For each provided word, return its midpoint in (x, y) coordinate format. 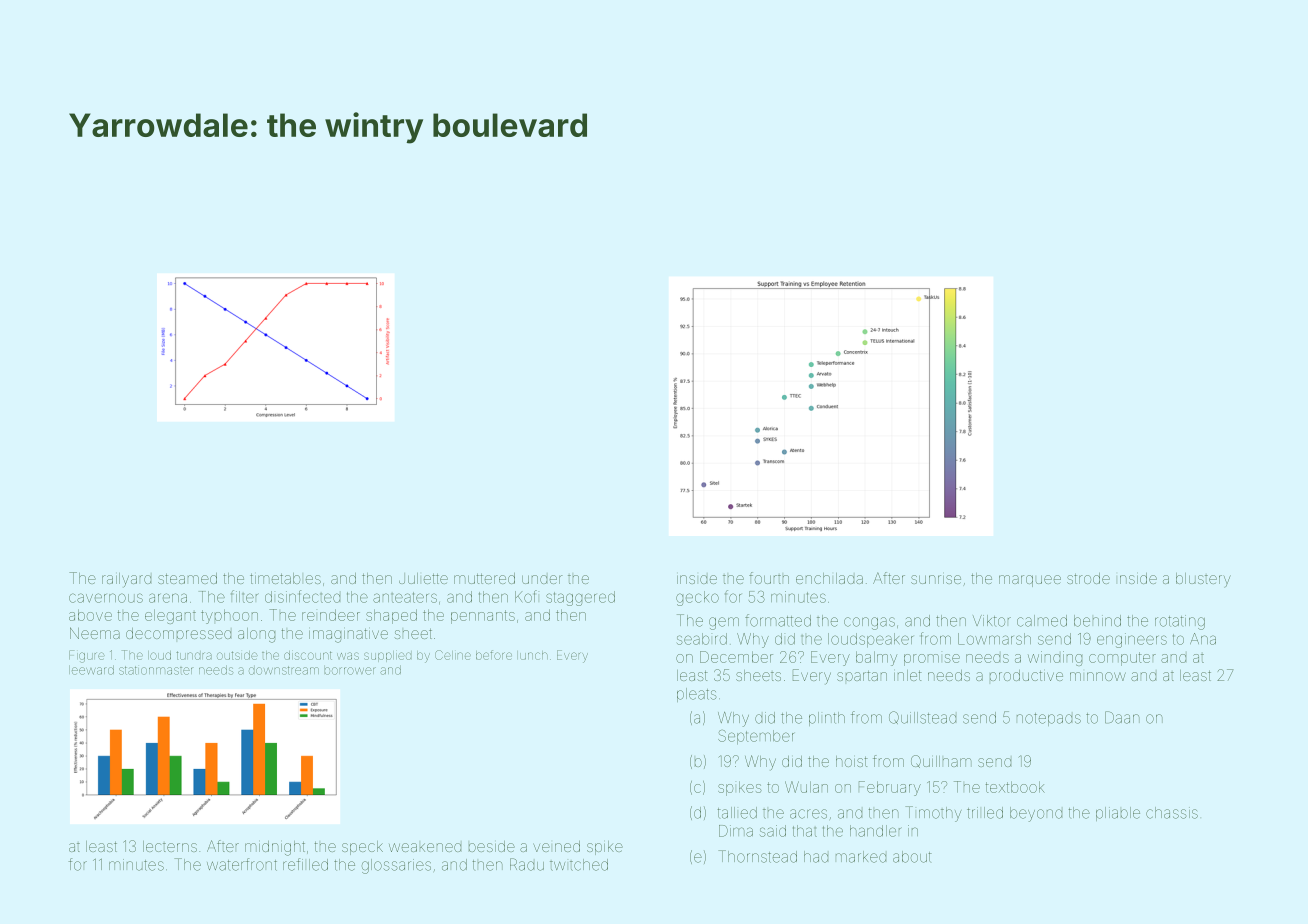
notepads (1049, 719)
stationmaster (156, 670)
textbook (1015, 787)
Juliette (423, 578)
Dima (736, 831)
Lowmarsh (994, 639)
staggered (580, 598)
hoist (852, 761)
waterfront (242, 864)
